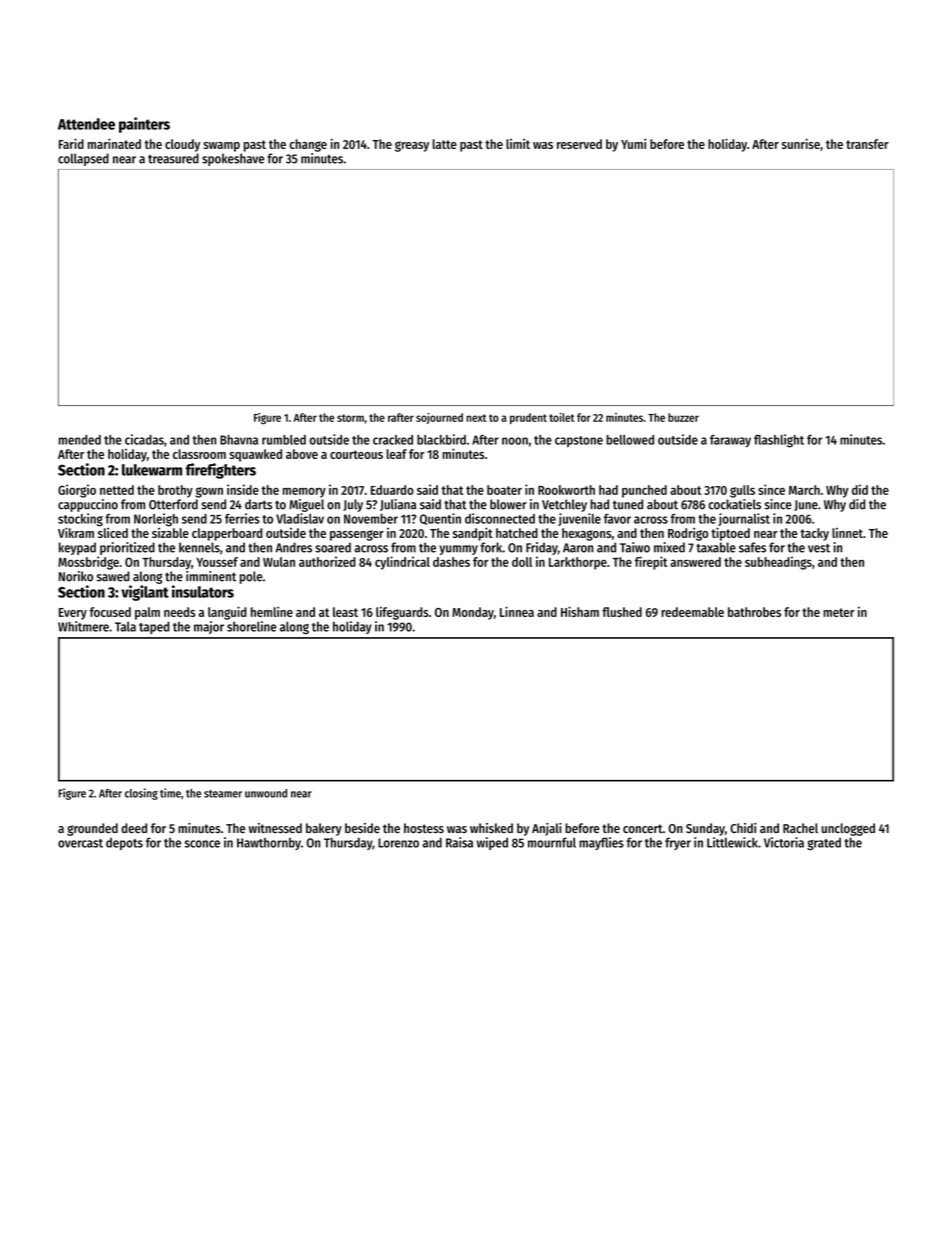 This screenshot has width=952, height=1233. Describe the element at coordinates (814, 534) in the screenshot. I see `tacky` at that location.
